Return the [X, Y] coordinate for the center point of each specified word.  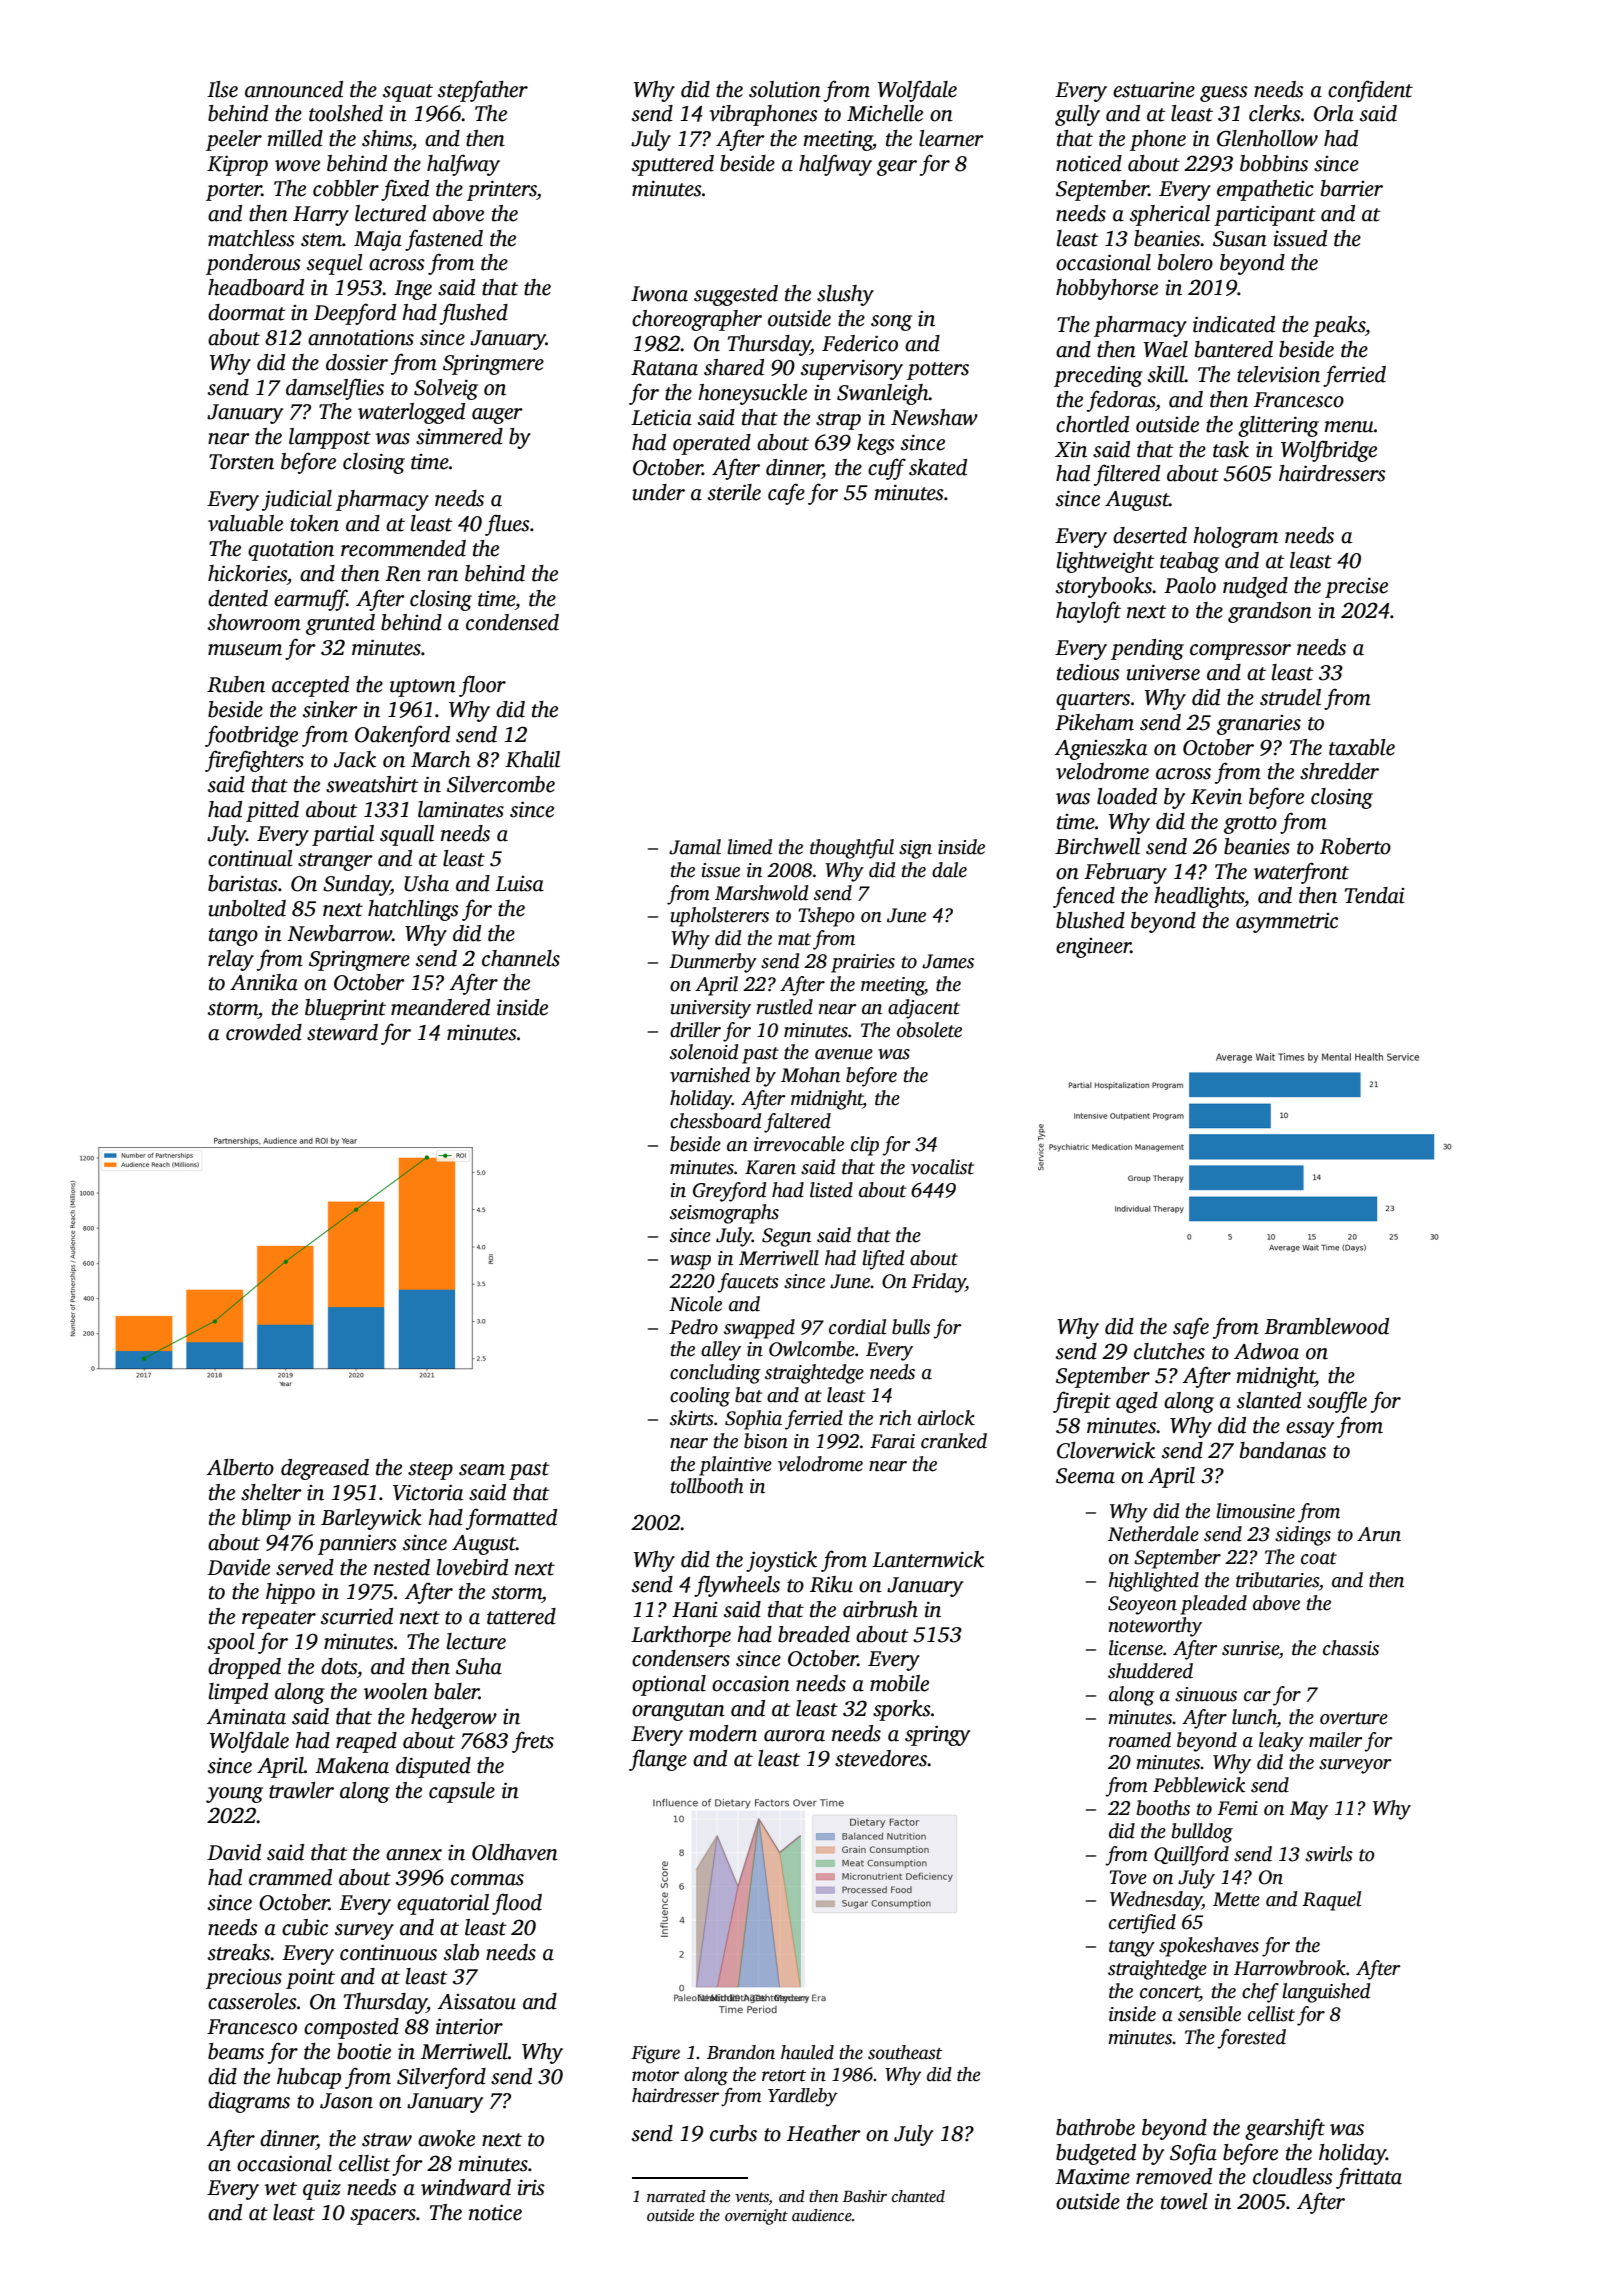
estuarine [1154, 89]
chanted [918, 2196]
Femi [1237, 1808]
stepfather [483, 91]
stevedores [881, 1758]
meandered [440, 1007]
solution [785, 89]
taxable [1362, 747]
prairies [863, 963]
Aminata [246, 1716]
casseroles [252, 2001]
